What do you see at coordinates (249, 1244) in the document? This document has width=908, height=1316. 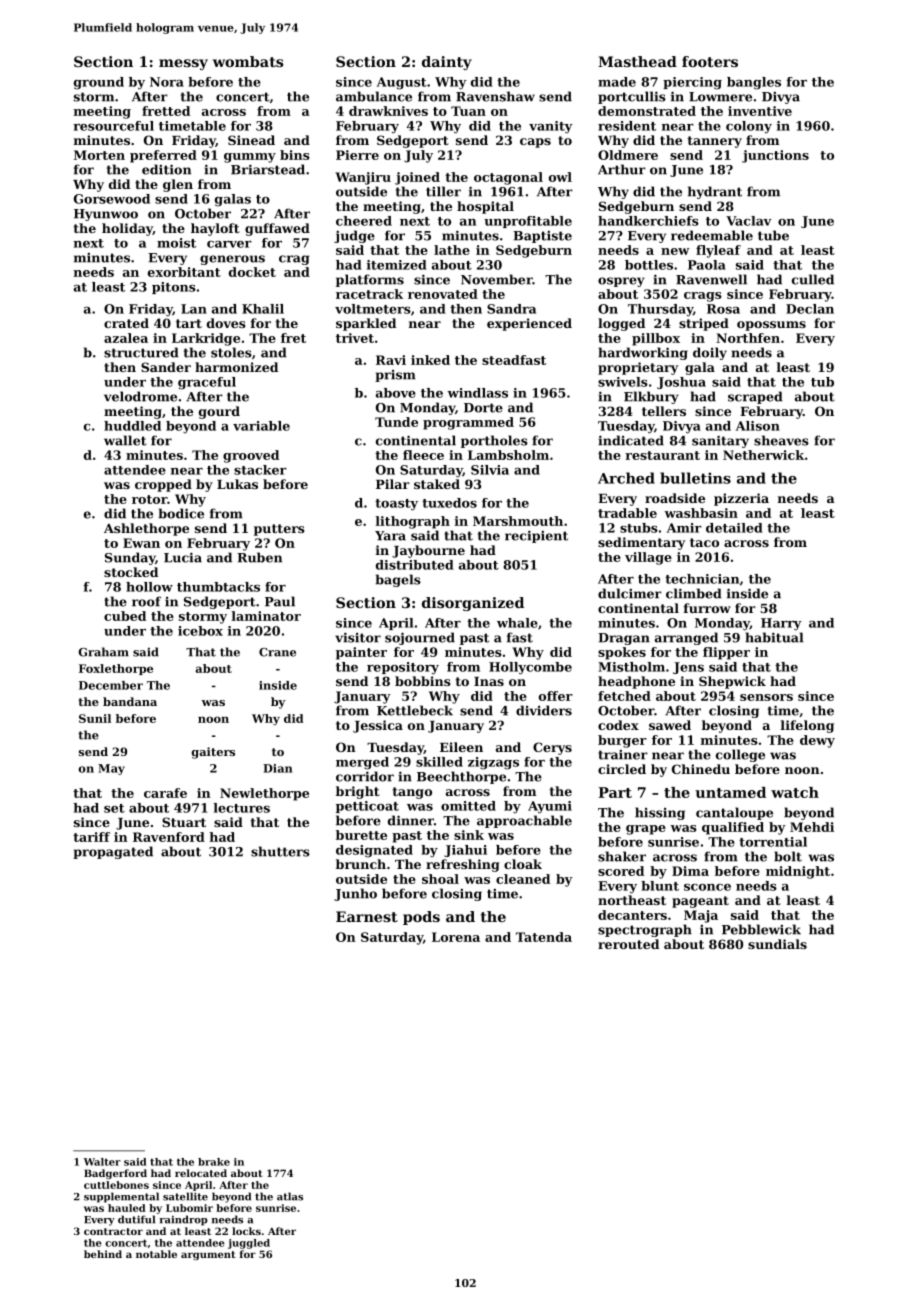 I see `juggled` at bounding box center [249, 1244].
